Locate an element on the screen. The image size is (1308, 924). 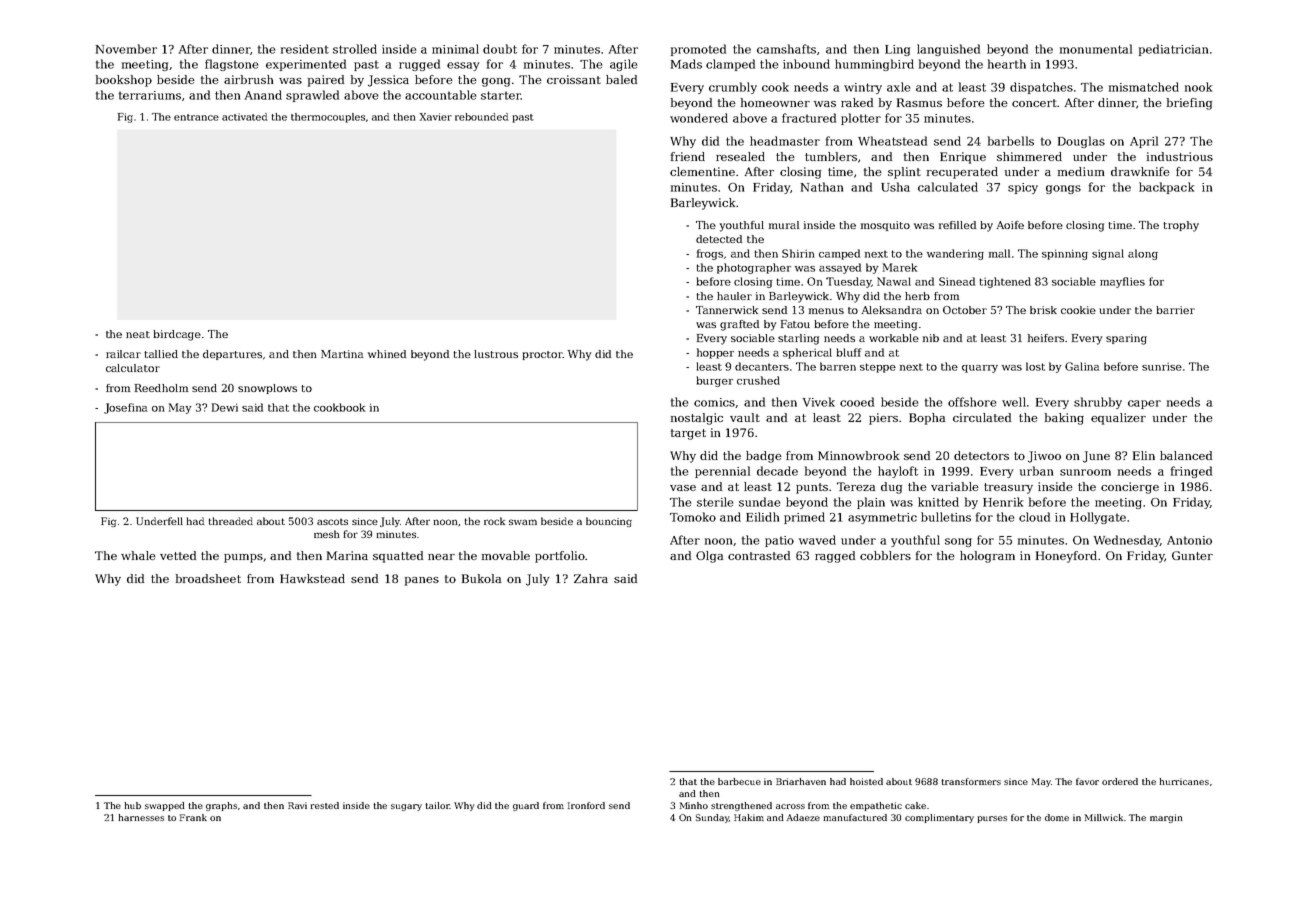
tallied is located at coordinates (161, 354).
